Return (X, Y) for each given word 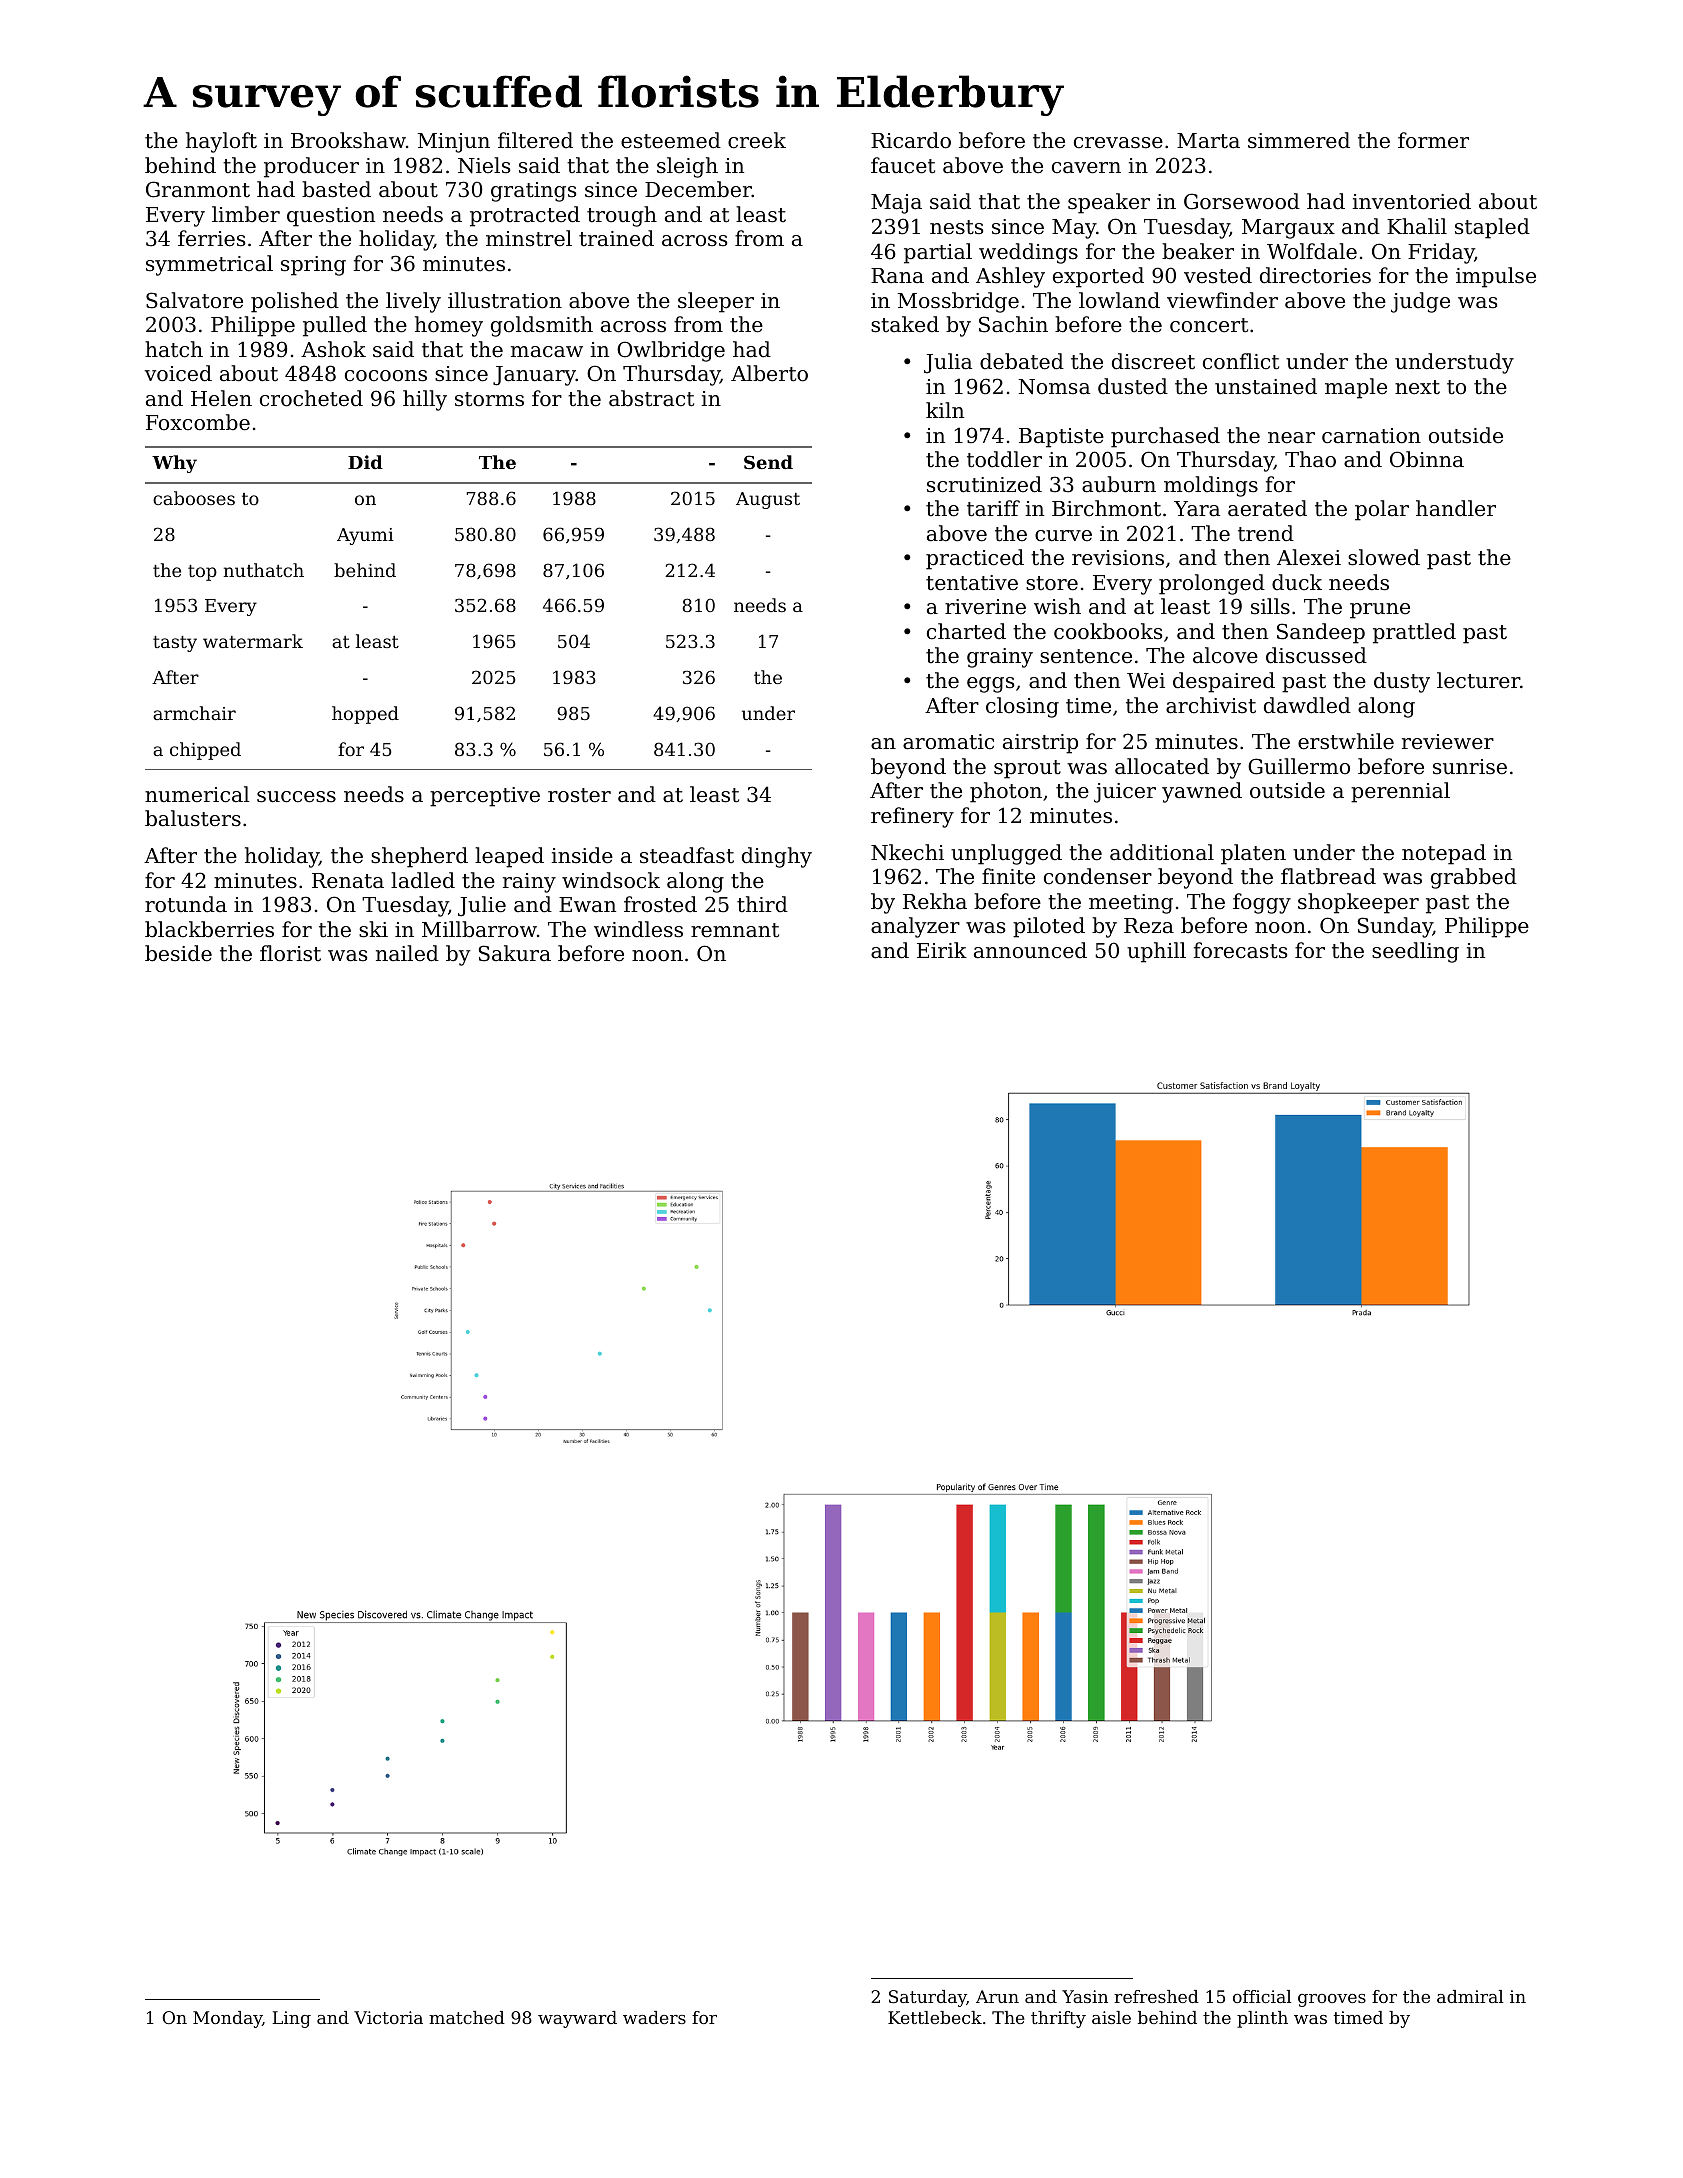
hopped (365, 715)
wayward (577, 2019)
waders (654, 2017)
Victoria (388, 2017)
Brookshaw (348, 140)
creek (757, 140)
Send (768, 462)
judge (1420, 302)
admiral (1470, 1996)
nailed (407, 953)
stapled (1492, 228)
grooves (1332, 2000)
